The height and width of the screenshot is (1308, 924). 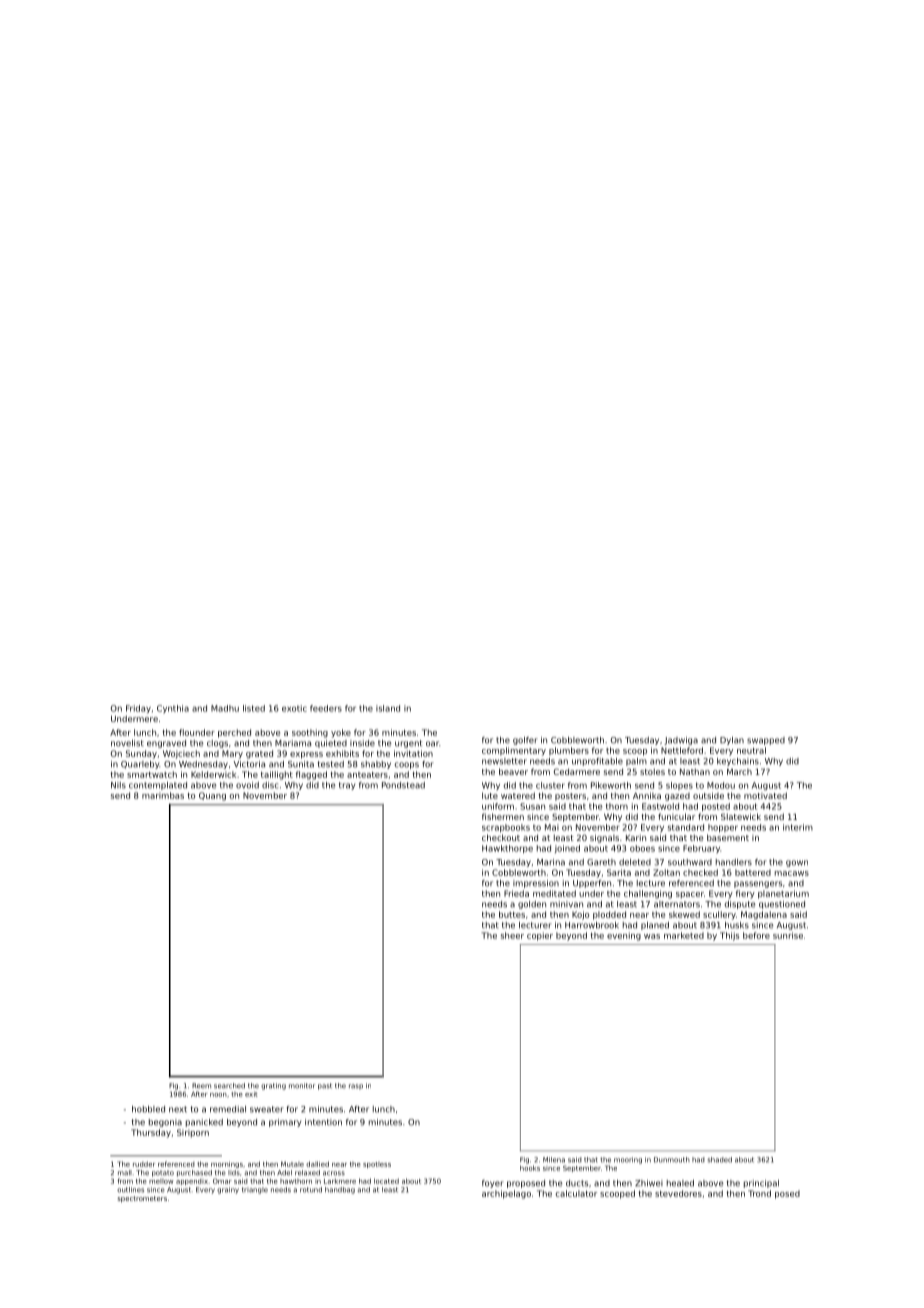 What do you see at coordinates (567, 849) in the screenshot?
I see `joined` at bounding box center [567, 849].
